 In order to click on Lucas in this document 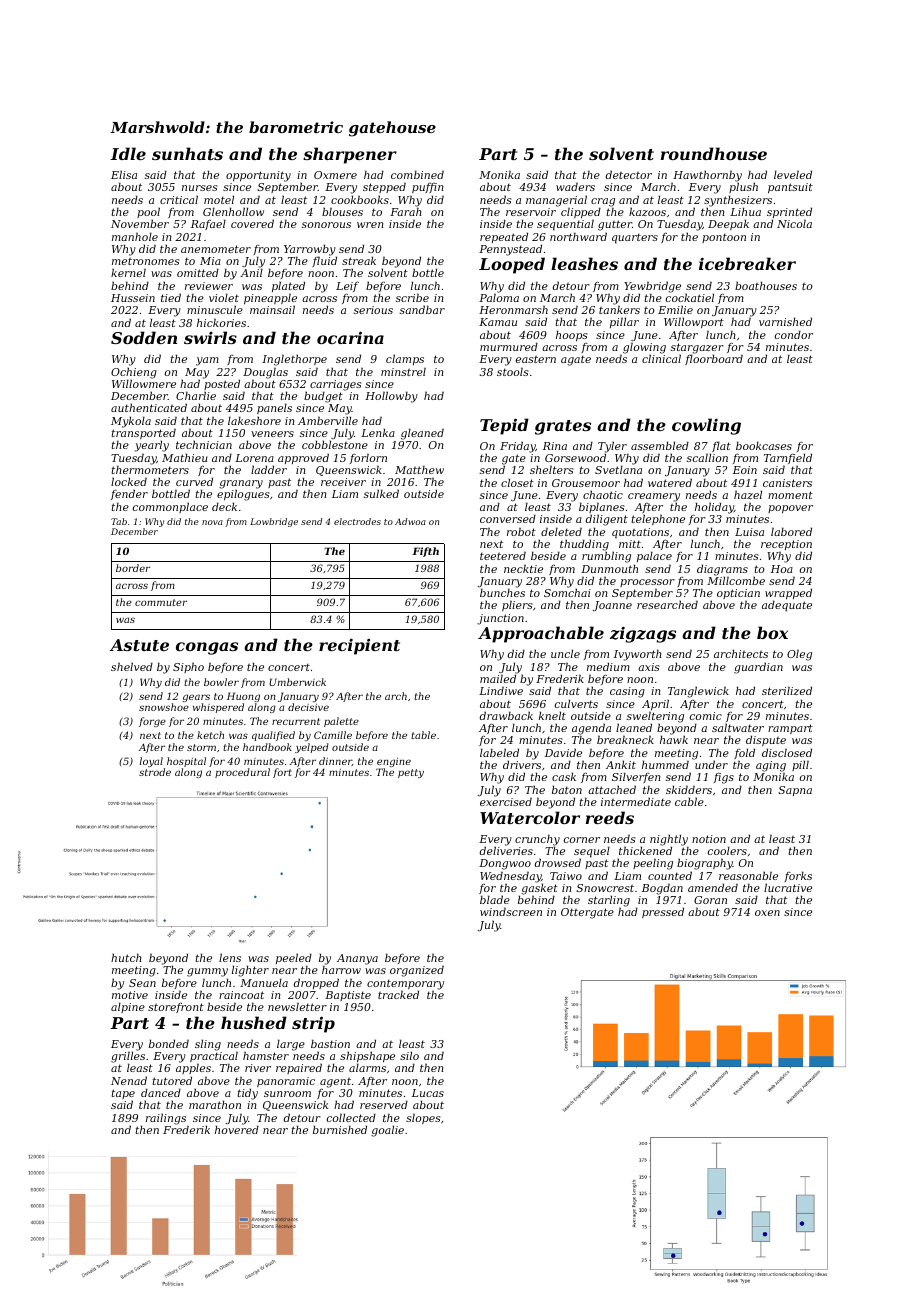, I will do `click(428, 1093)`.
